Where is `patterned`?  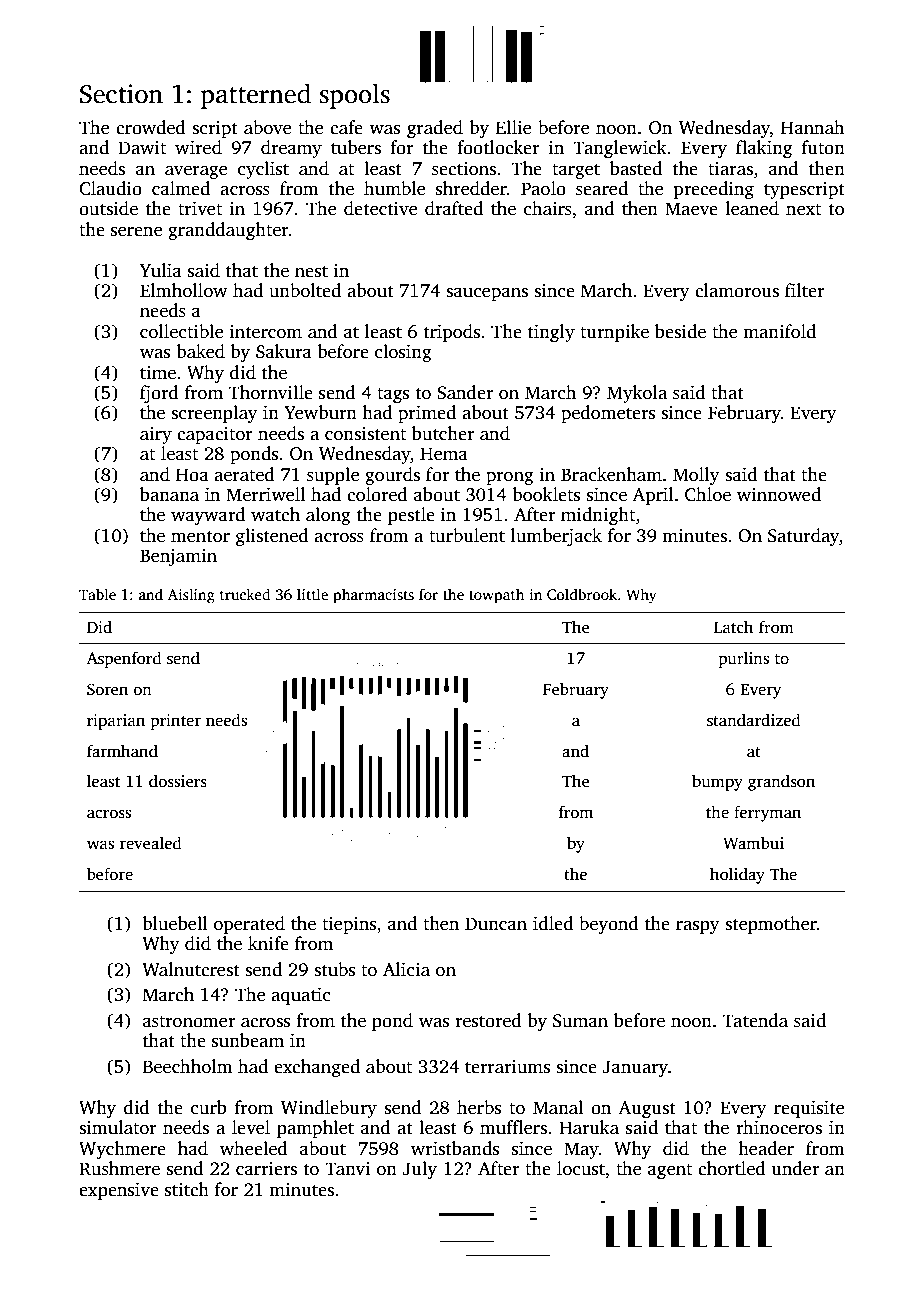 patterned is located at coordinates (256, 96).
